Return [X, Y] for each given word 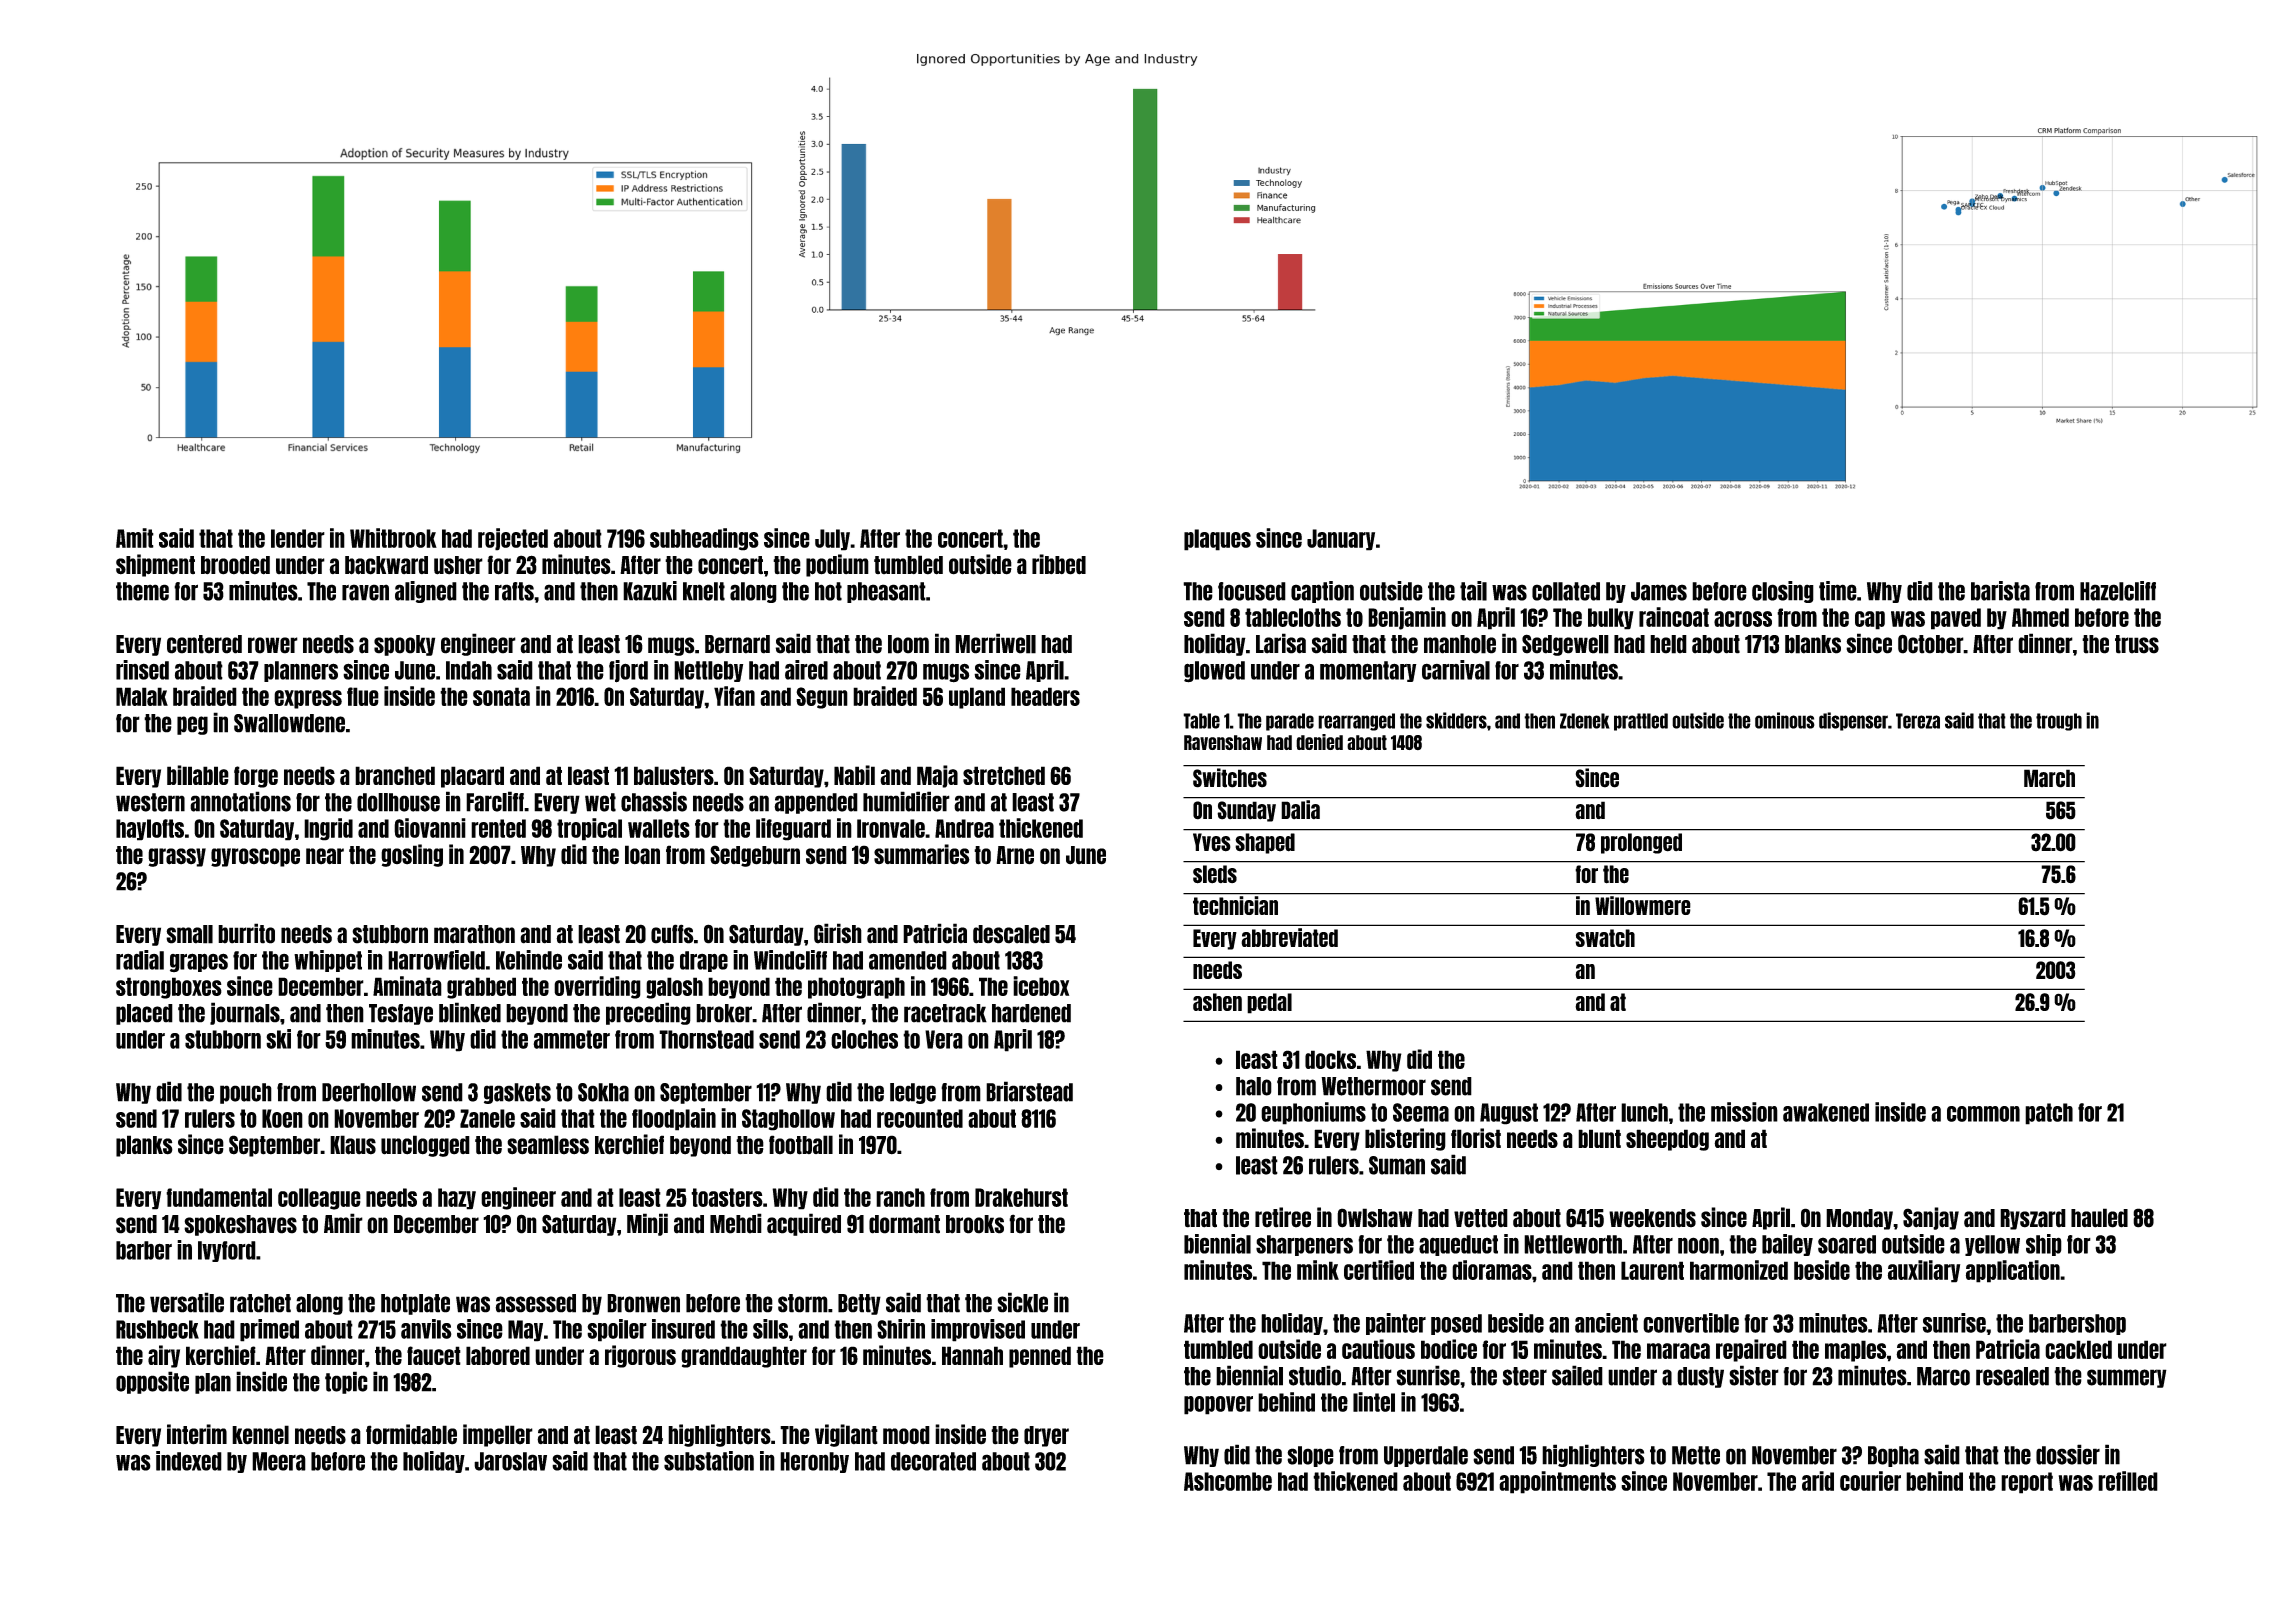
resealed [2012, 1376]
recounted [920, 1118]
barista [2000, 591]
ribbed [1059, 564]
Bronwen [643, 1303]
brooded [235, 565]
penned [1040, 1357]
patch [2049, 1114]
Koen [282, 1118]
